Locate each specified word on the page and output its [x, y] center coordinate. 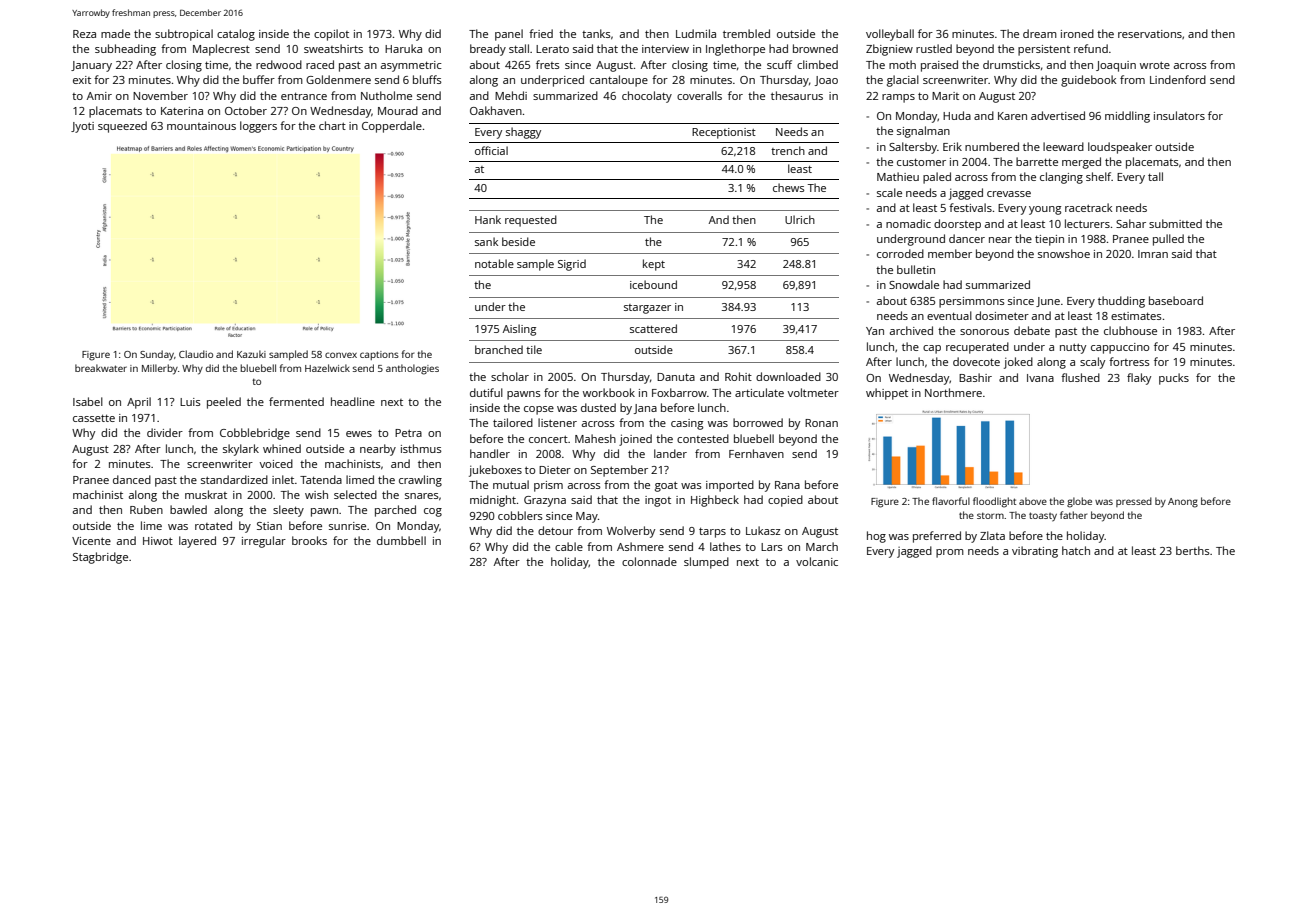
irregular [264, 542]
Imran [1153, 254]
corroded [900, 253]
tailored [513, 422]
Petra [408, 433]
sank [486, 241]
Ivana [1040, 378]
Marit [945, 96]
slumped [706, 563]
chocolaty [647, 97]
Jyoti [82, 127]
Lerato [552, 49]
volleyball [890, 35]
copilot [331, 35]
